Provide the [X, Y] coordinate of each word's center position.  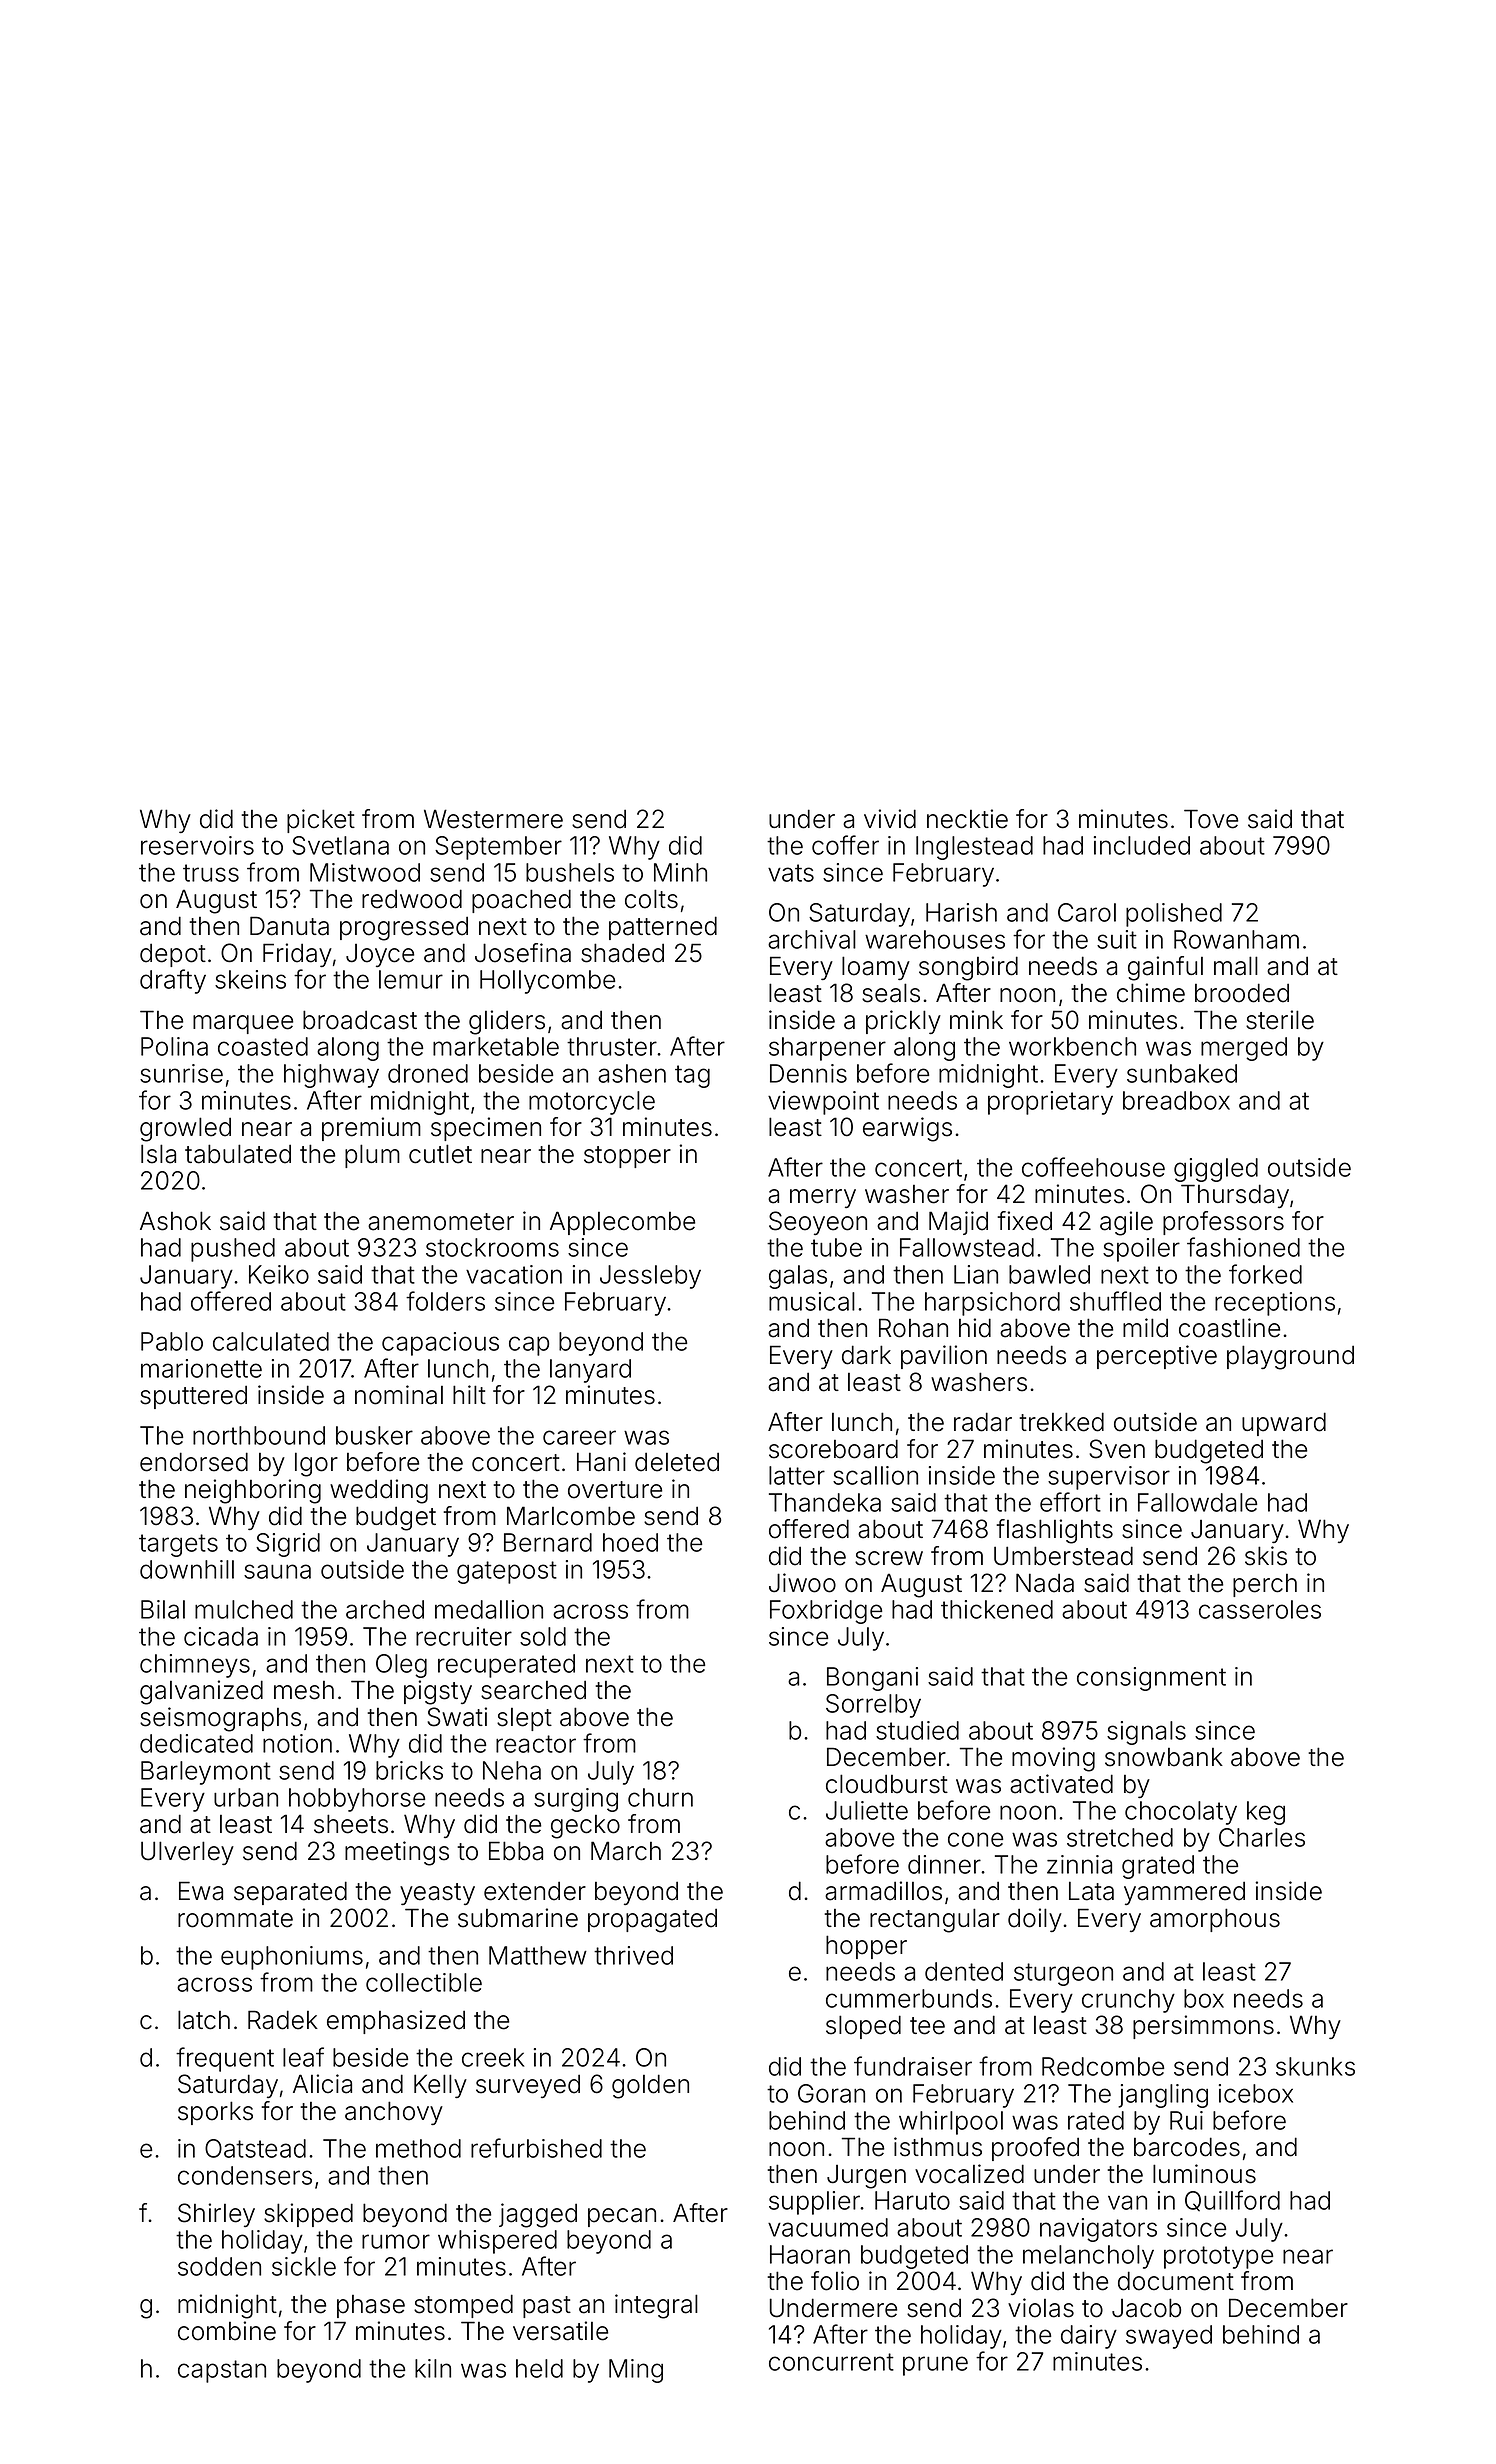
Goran [831, 2093]
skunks [1315, 2066]
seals [891, 993]
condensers [245, 2175]
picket [321, 821]
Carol [1087, 912]
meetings [397, 1853]
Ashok [175, 1221]
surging [576, 1800]
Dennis [808, 1073]
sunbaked [1182, 1073]
